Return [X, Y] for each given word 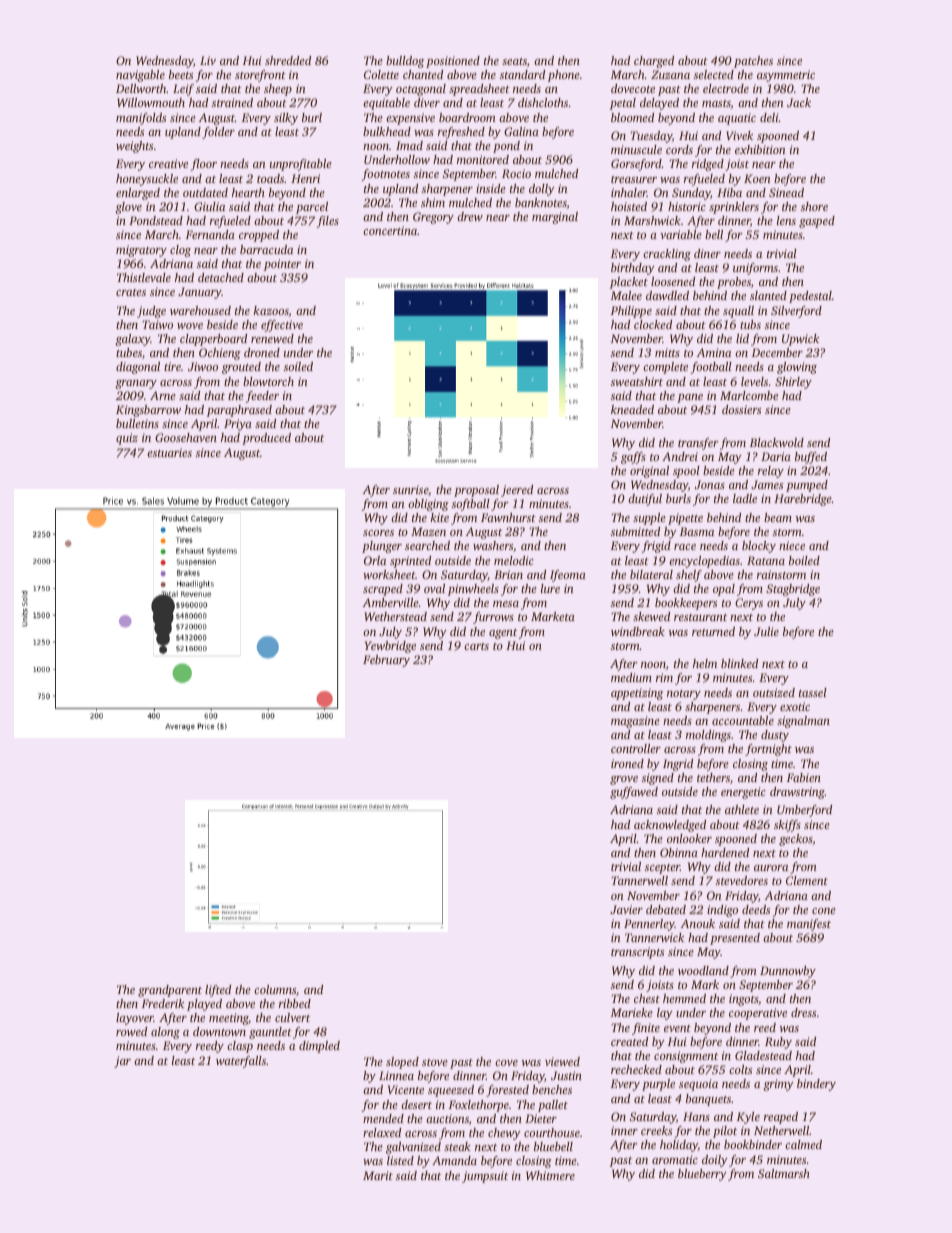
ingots [743, 1000]
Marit [378, 1175]
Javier [626, 909]
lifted [218, 991]
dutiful [645, 500]
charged [654, 62]
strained [232, 102]
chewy [504, 1134]
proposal [476, 491]
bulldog [405, 62]
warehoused [200, 310]
